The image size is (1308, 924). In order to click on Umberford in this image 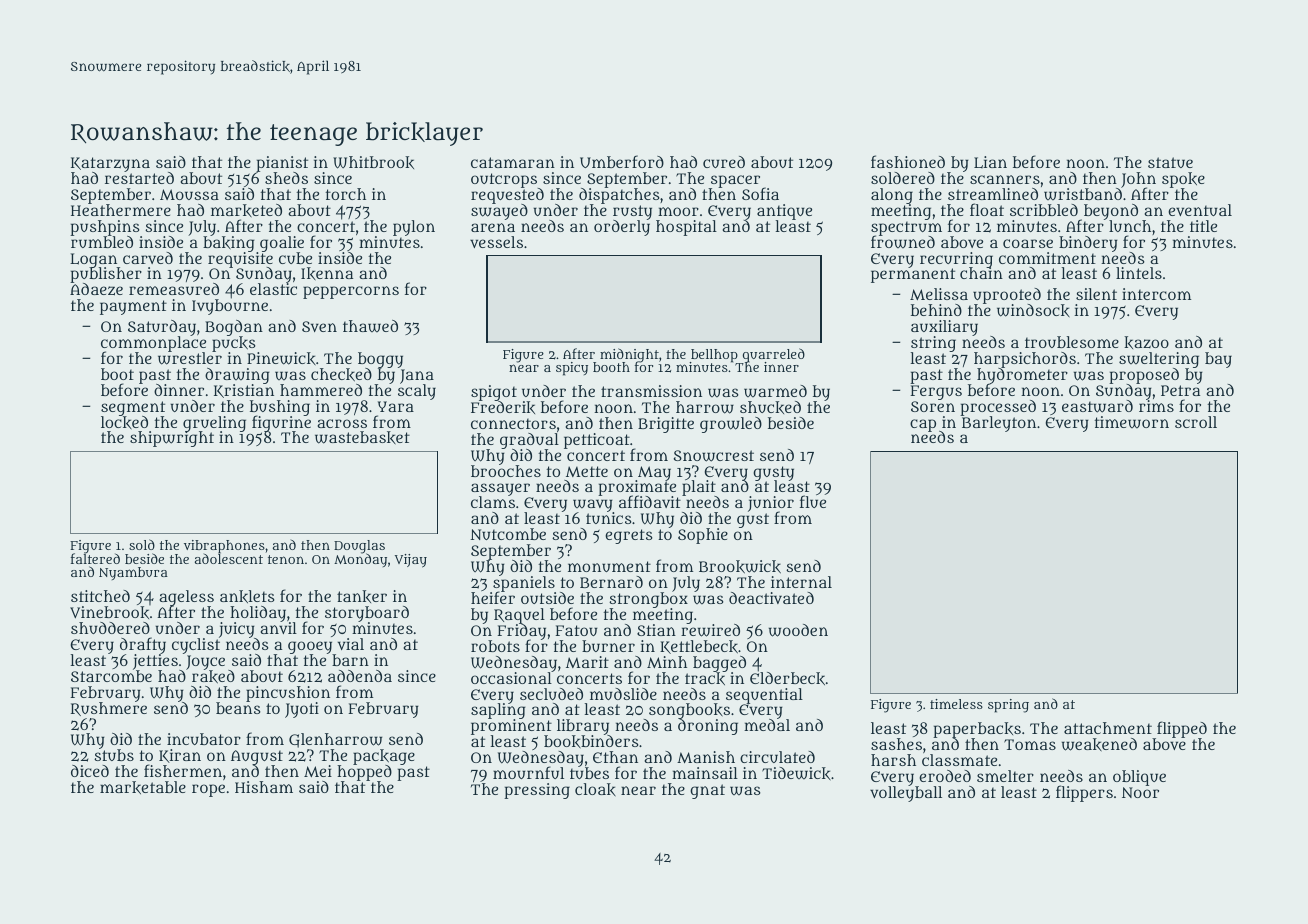, I will do `click(622, 161)`.
